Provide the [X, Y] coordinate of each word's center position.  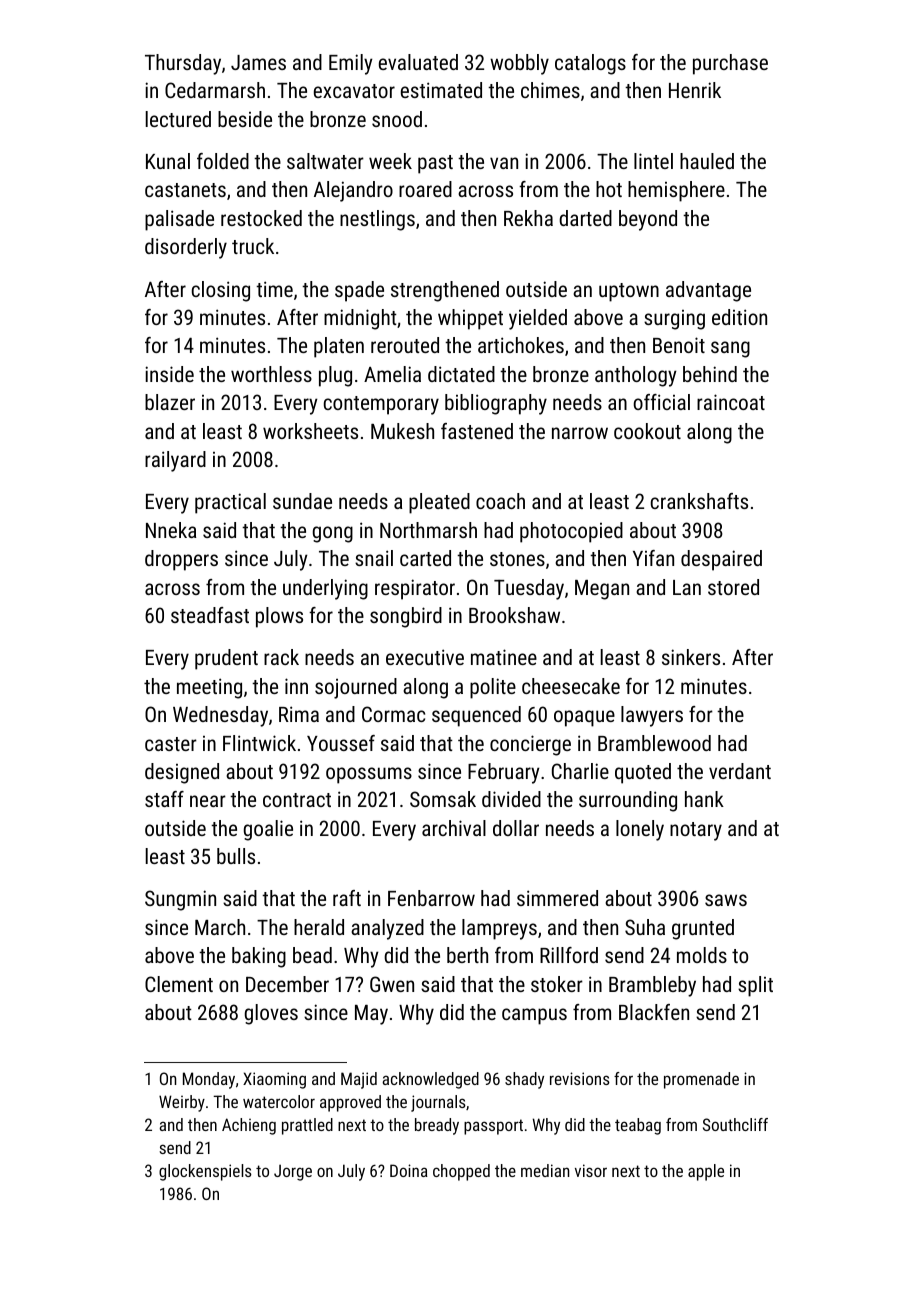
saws [726, 900]
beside [245, 119]
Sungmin [180, 900]
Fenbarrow [431, 898]
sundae [302, 501]
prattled [307, 1126]
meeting [209, 688]
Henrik [695, 90]
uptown [629, 292]
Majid [359, 1080]
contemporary [381, 405]
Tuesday [529, 589]
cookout [647, 431]
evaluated [418, 62]
